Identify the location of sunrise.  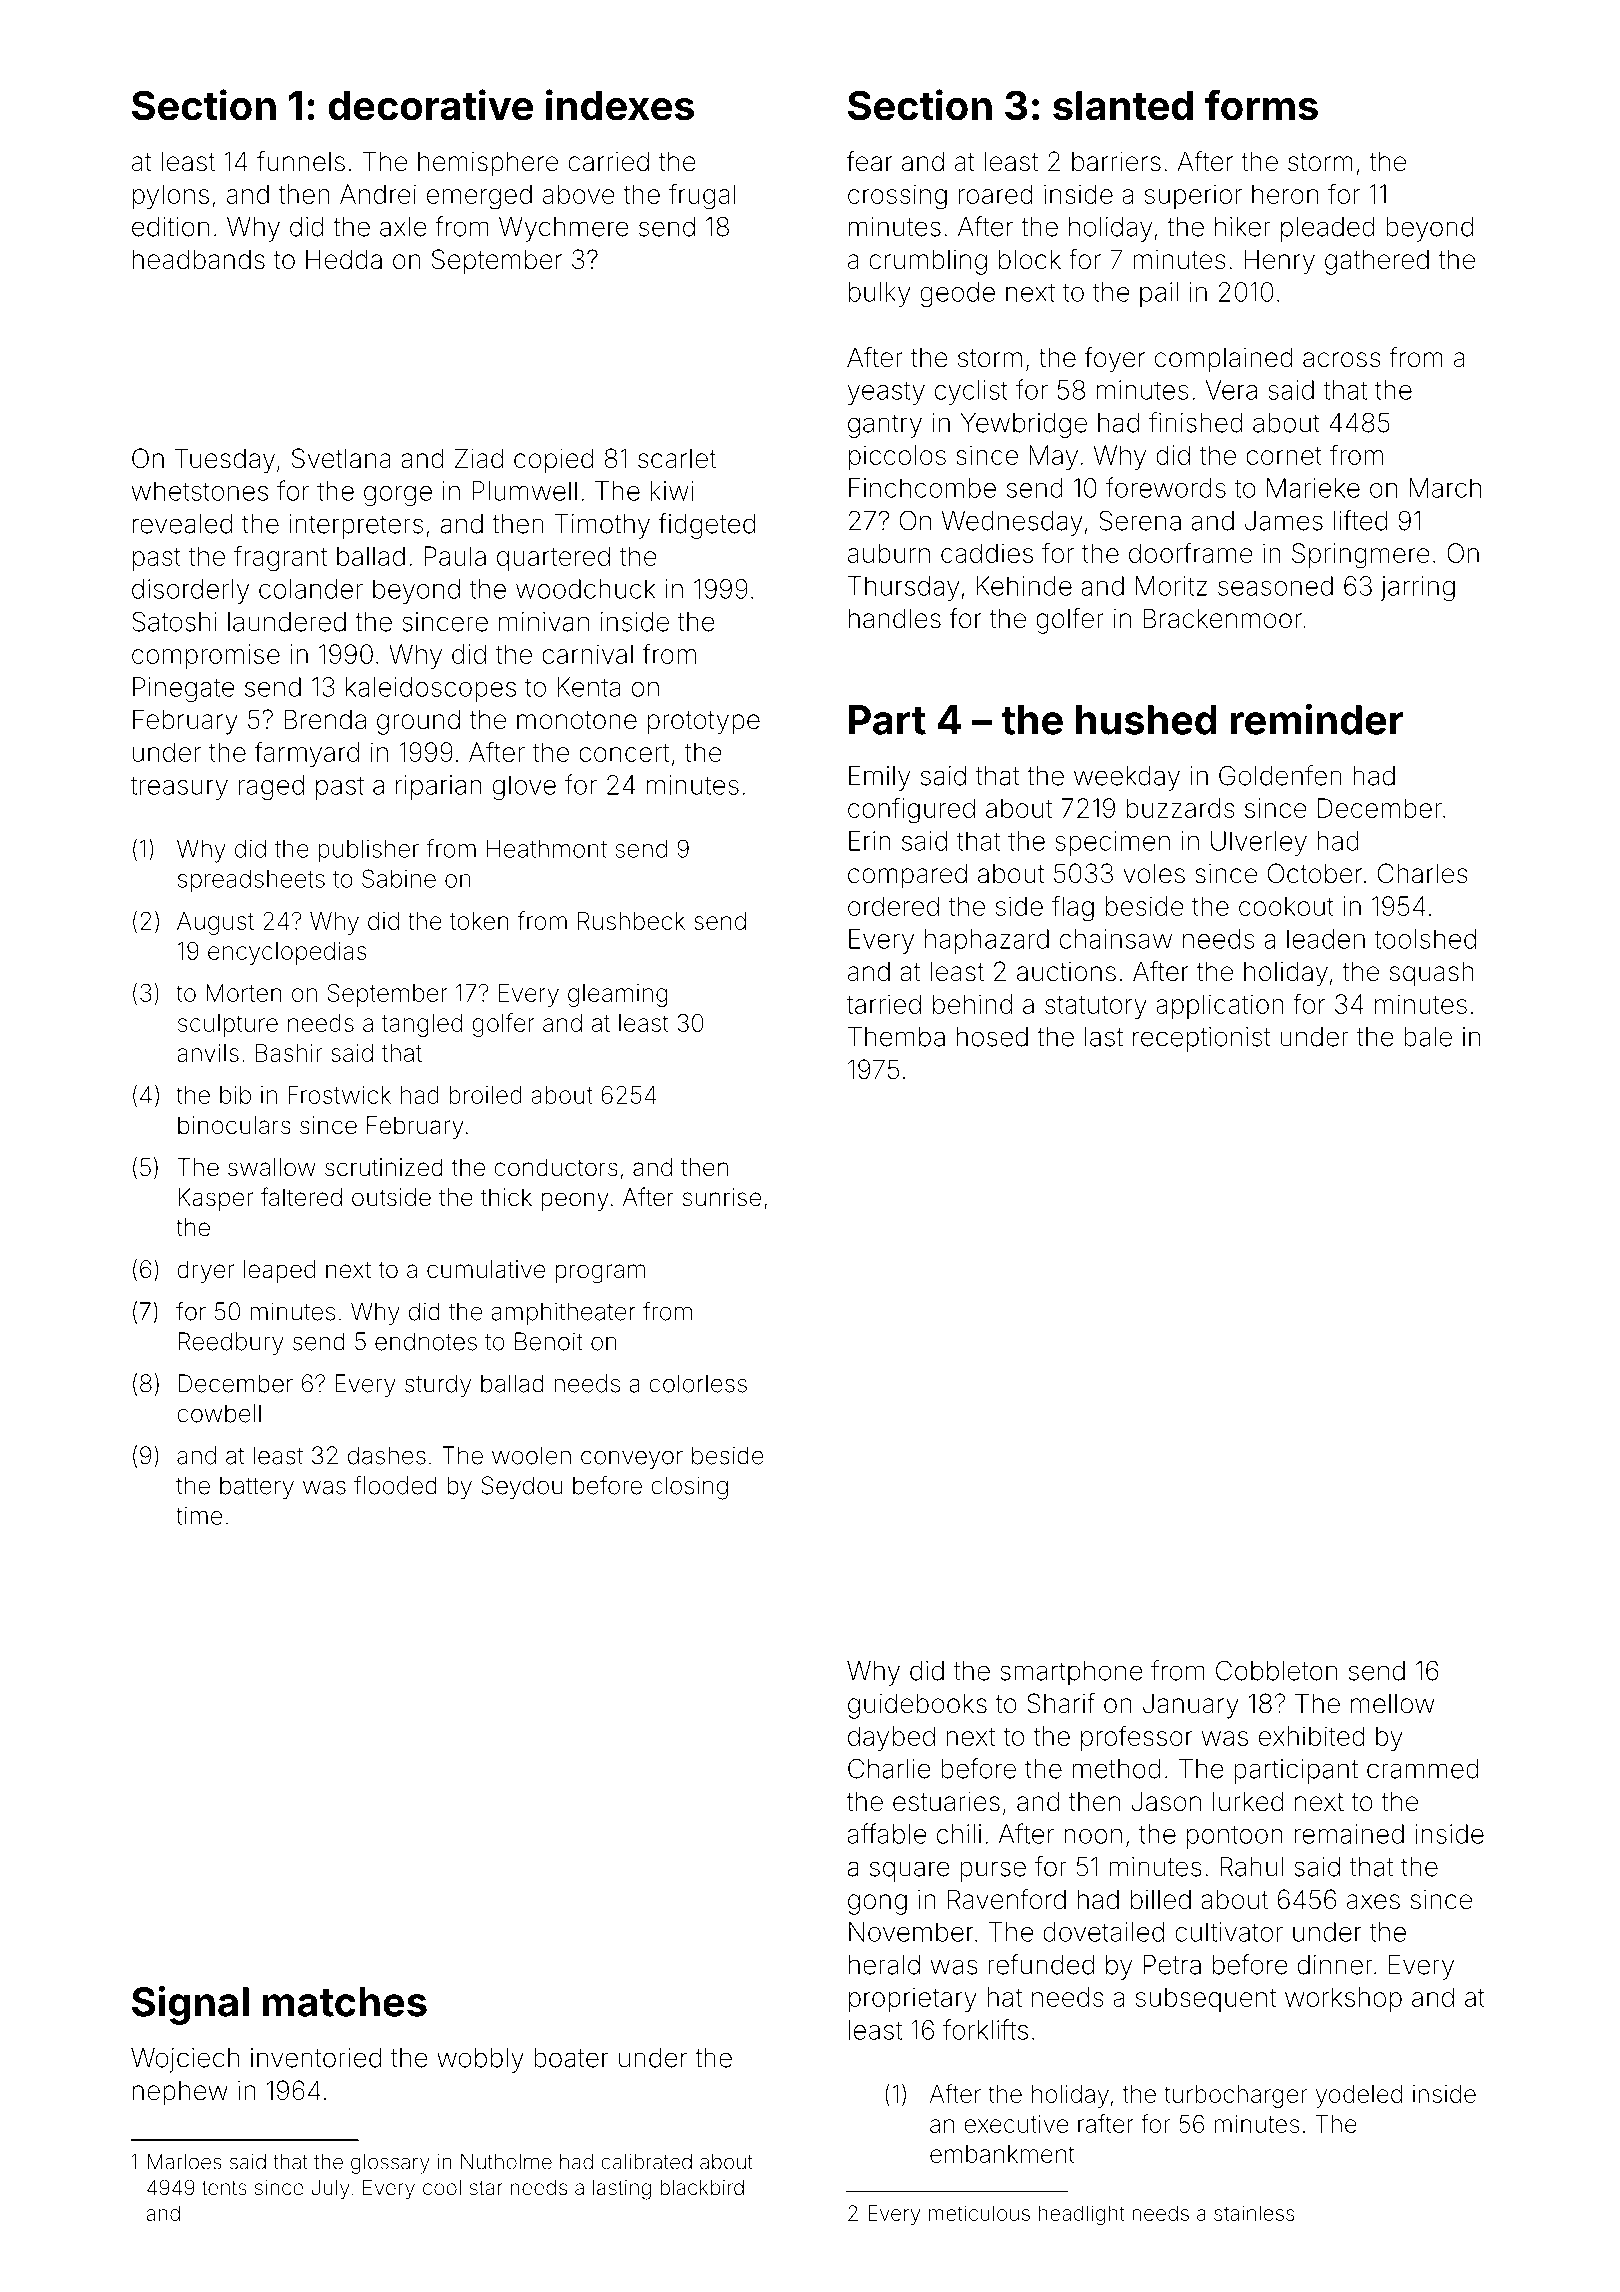
(722, 1197).
